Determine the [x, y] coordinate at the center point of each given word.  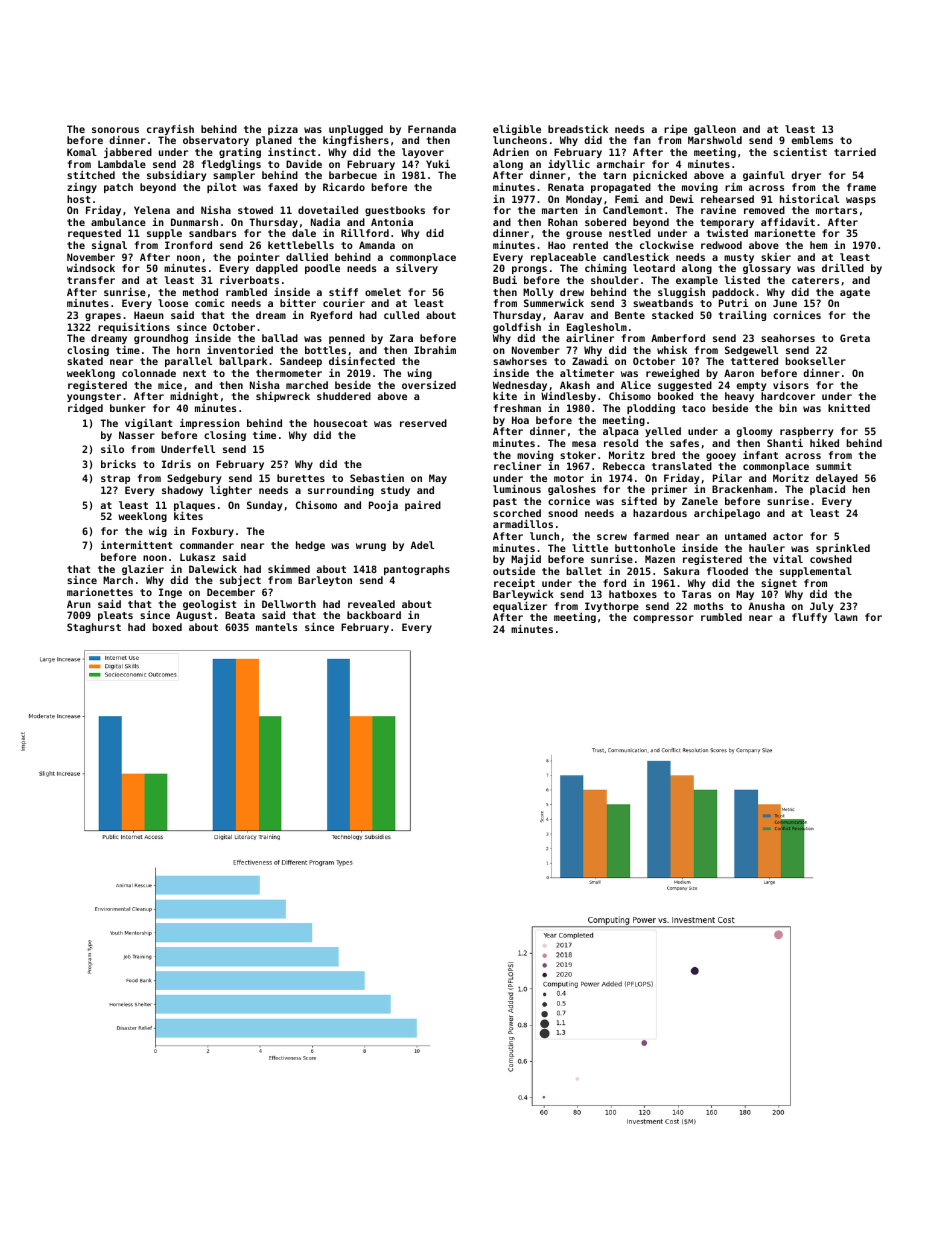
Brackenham [742, 489]
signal [109, 246]
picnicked [660, 176]
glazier [143, 570]
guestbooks [395, 211]
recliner [517, 466]
